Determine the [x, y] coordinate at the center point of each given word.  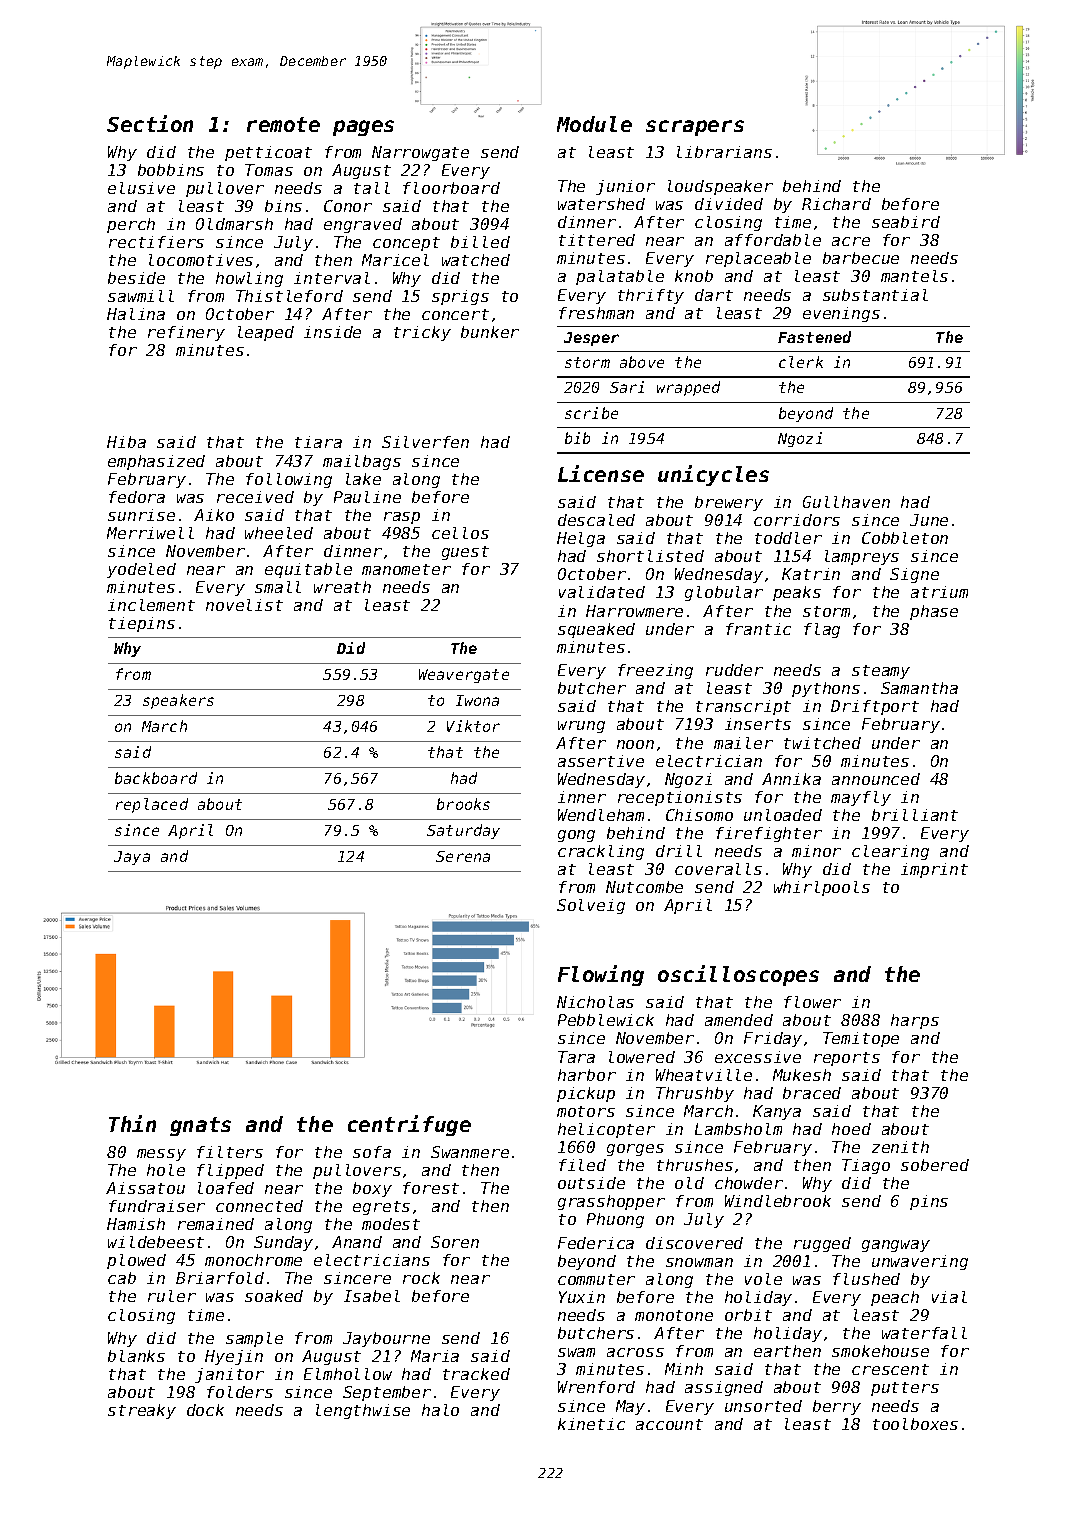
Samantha [919, 688]
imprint [934, 870]
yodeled [141, 570]
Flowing [601, 975]
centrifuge [409, 1125]
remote [283, 124]
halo [440, 1410]
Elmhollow [348, 1374]
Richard [836, 204]
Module [594, 124]
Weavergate [464, 676]
